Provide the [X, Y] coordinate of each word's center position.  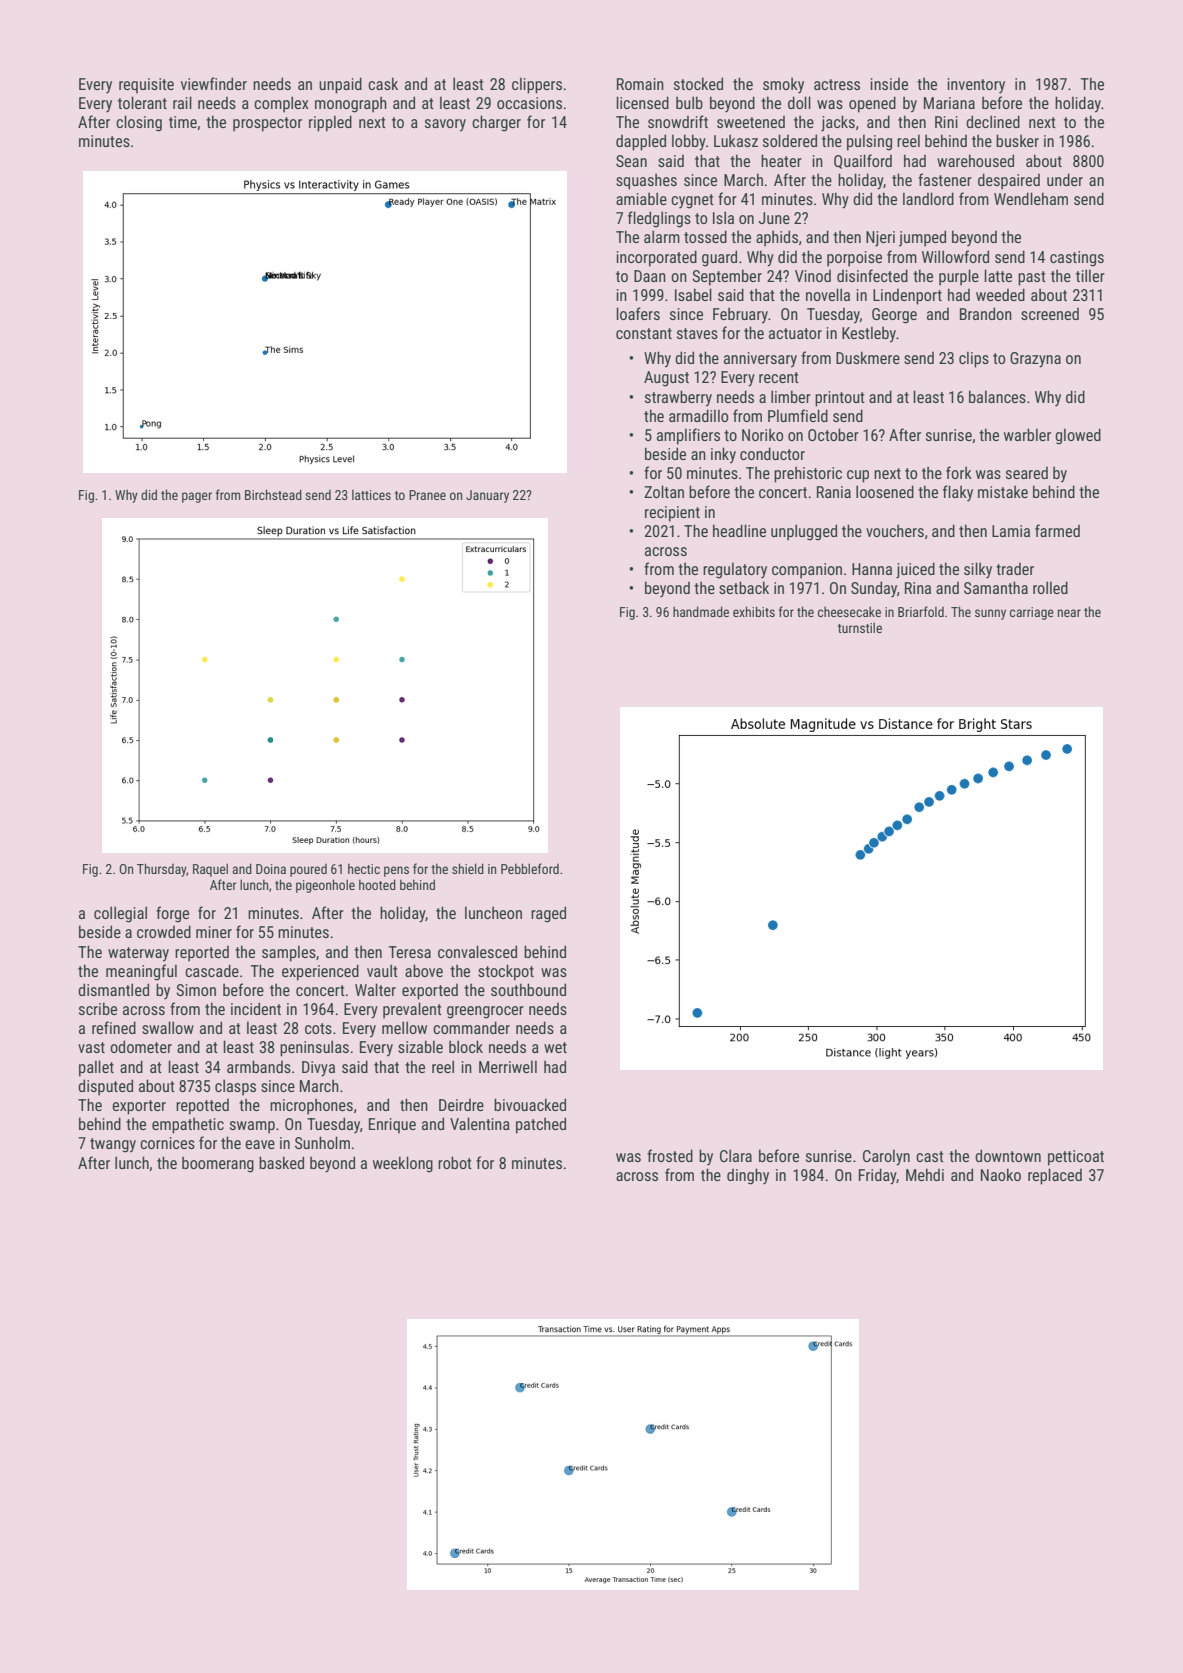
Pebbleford [530, 868]
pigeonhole [325, 886]
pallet [96, 1068]
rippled [330, 123]
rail [182, 102]
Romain [640, 84]
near [1069, 613]
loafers [638, 313]
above [424, 970]
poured [308, 870]
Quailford [863, 161]
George [894, 316]
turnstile [860, 627]
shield [468, 868]
